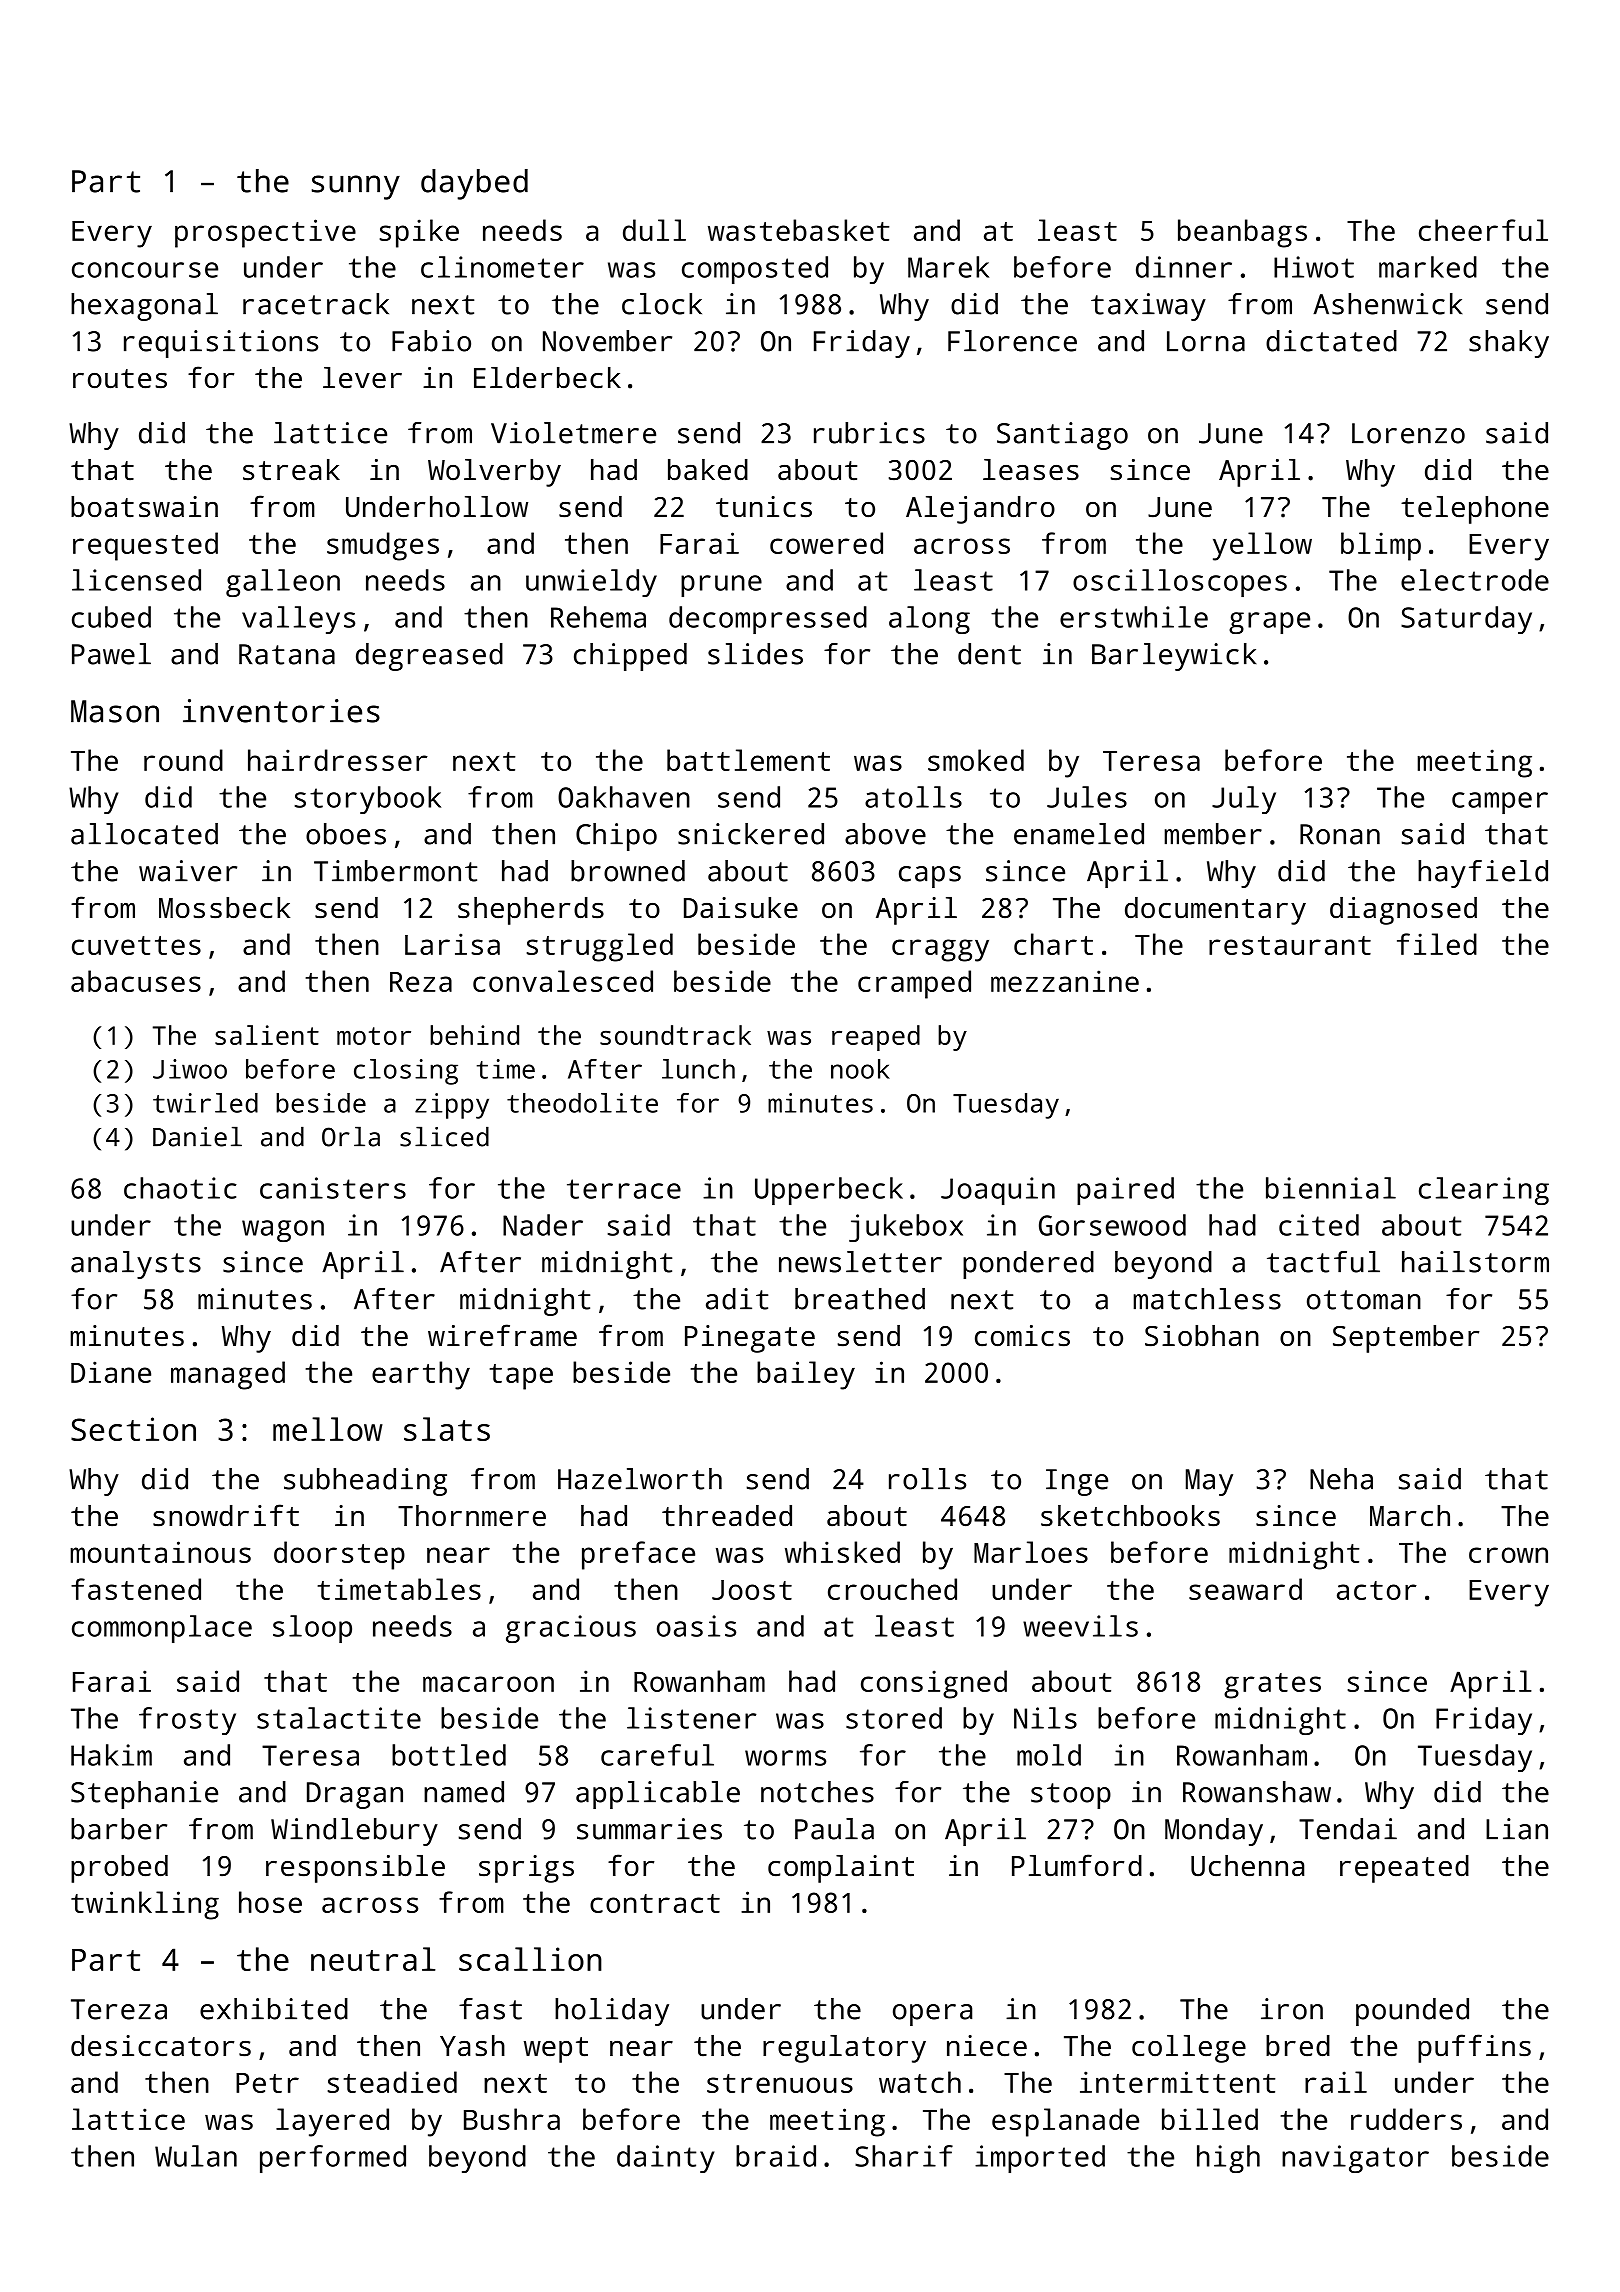  Describe the element at coordinates (1483, 230) in the screenshot. I see `cheerful` at that location.
